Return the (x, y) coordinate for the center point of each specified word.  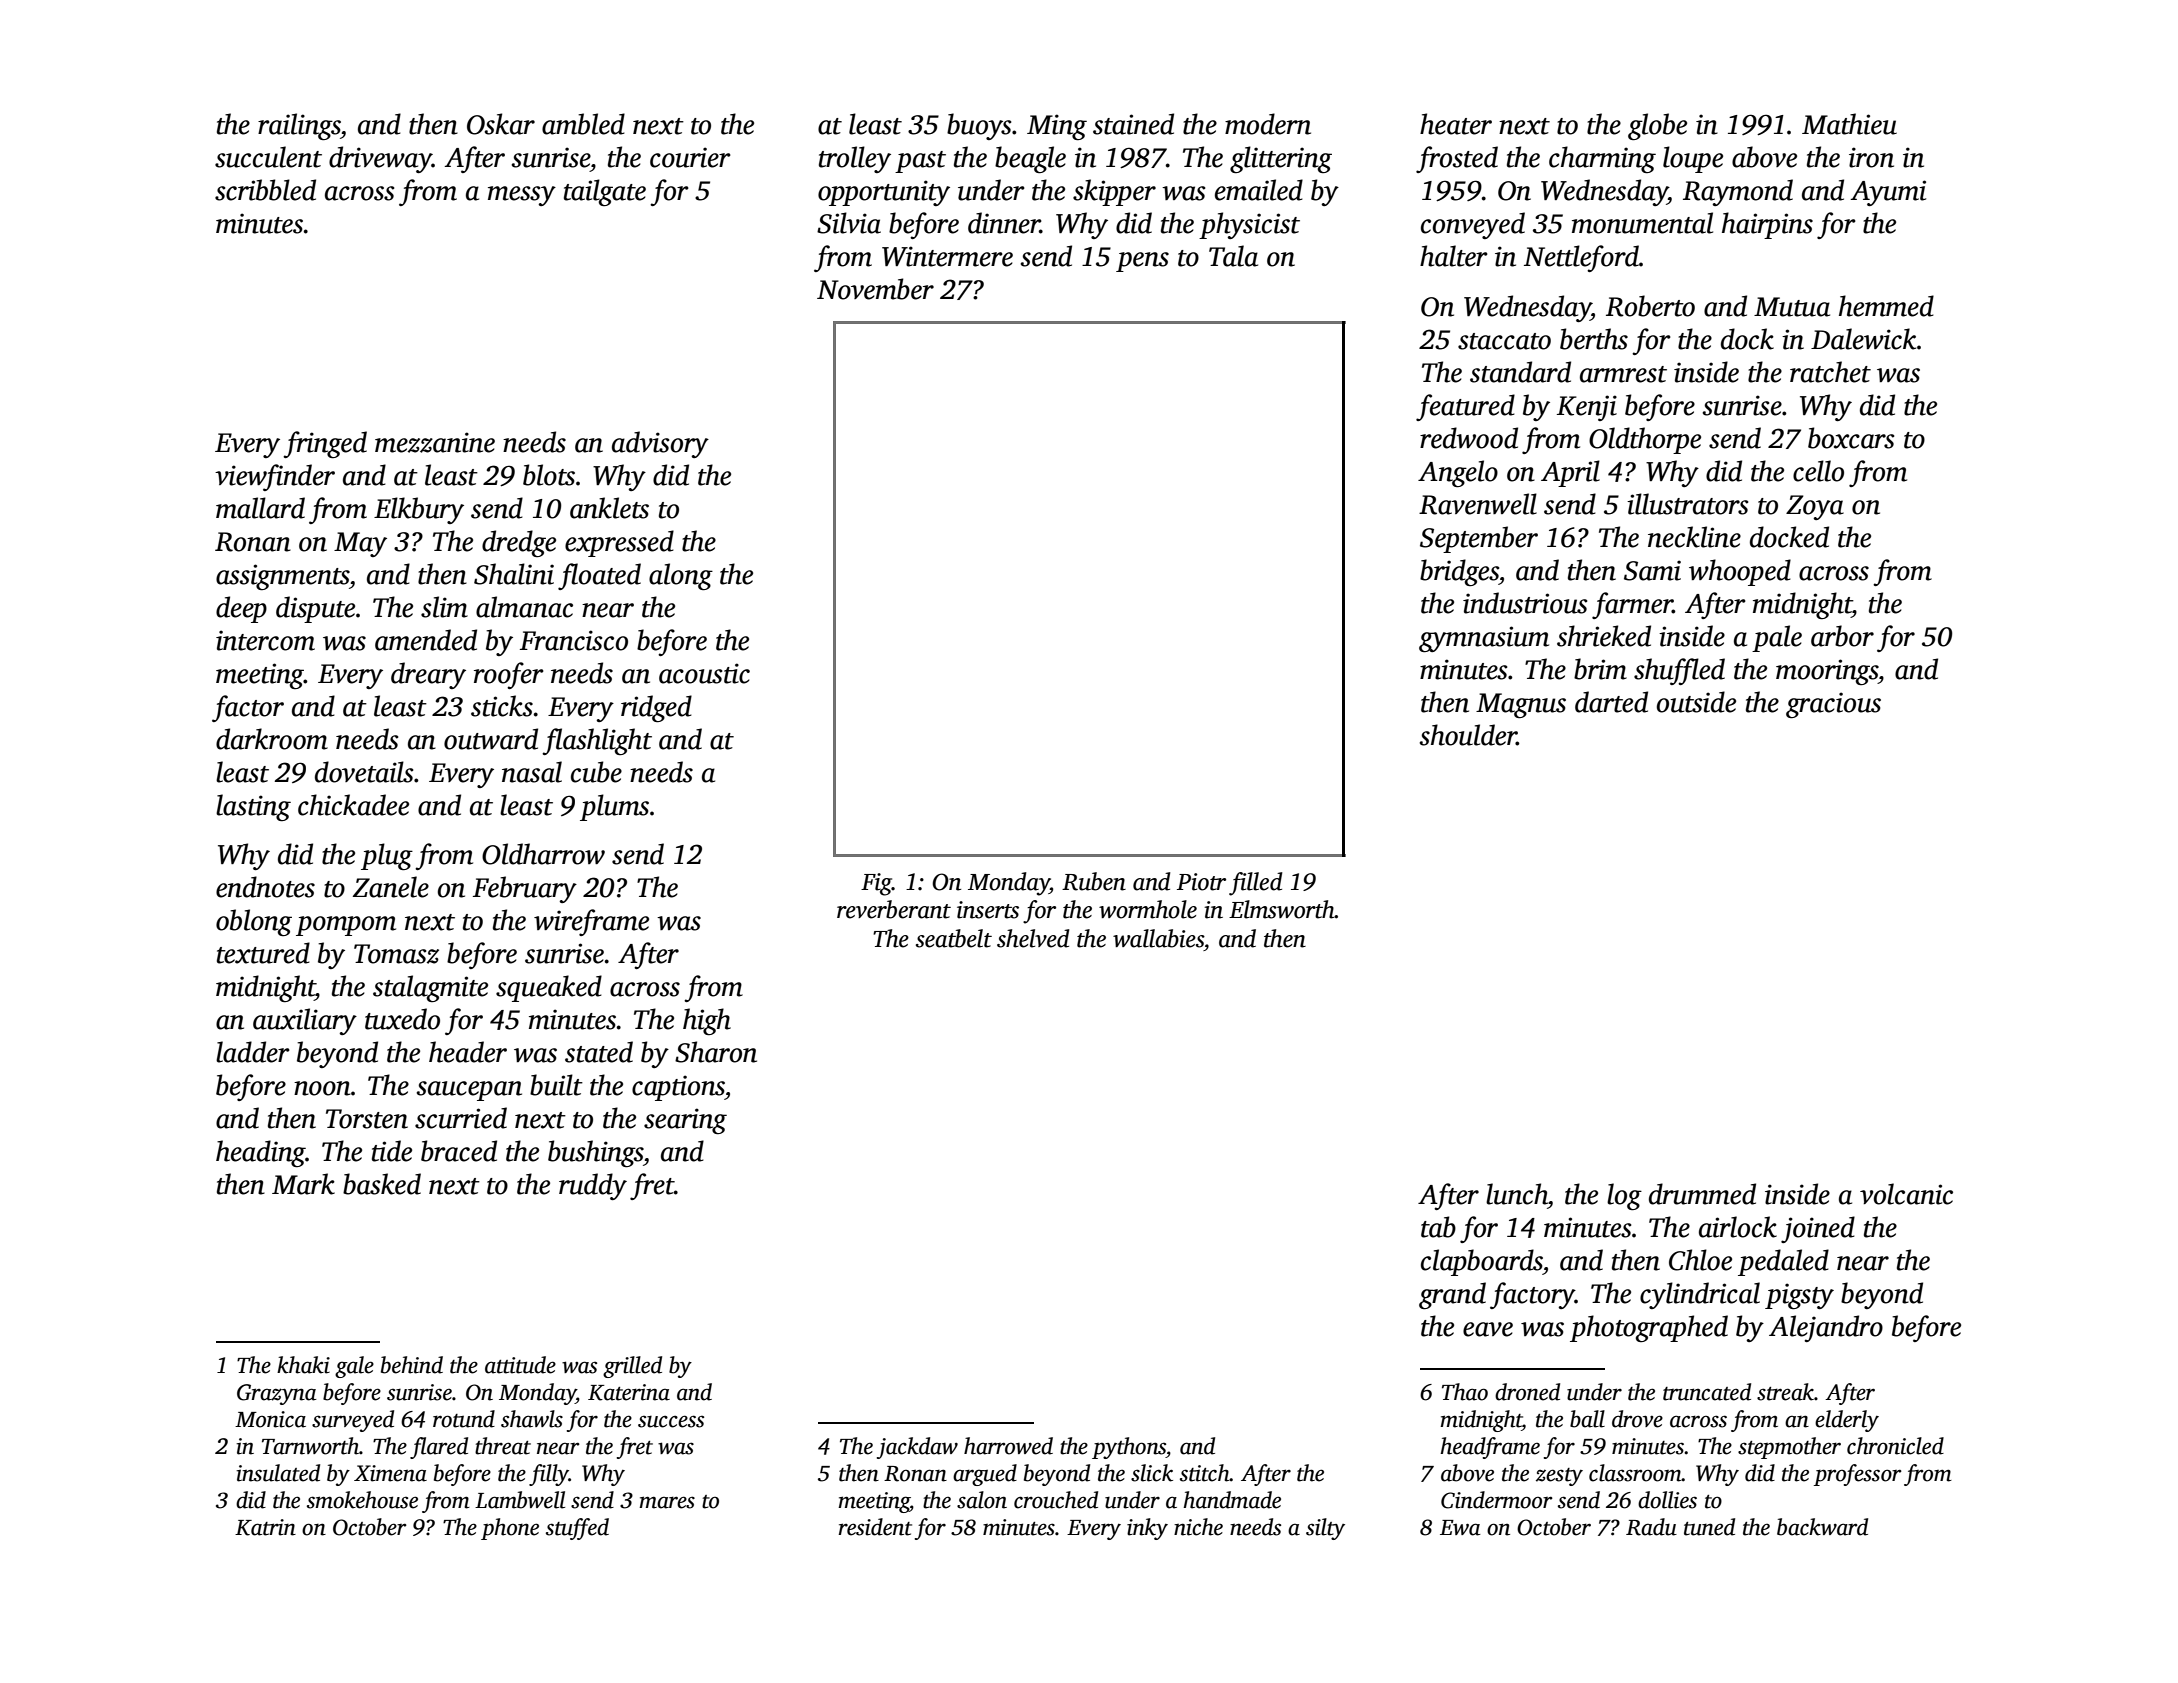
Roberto (1650, 306)
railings (299, 126)
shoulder (1468, 735)
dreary (428, 675)
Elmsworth (1282, 909)
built (556, 1085)
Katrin (265, 1527)
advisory (660, 444)
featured (1465, 407)
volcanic (1906, 1194)
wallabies (1158, 938)
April (1570, 473)
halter (1454, 256)
